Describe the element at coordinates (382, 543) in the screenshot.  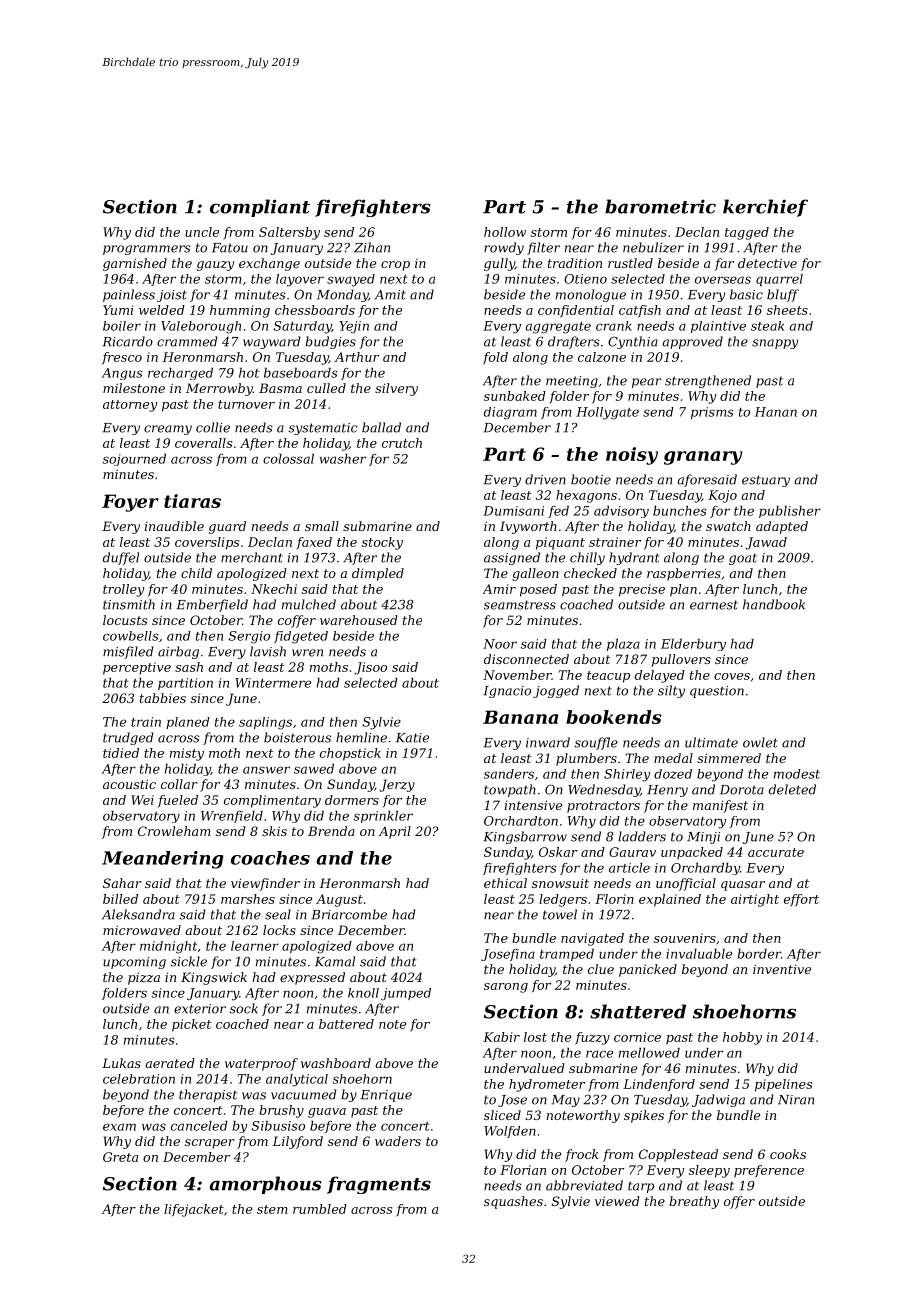
I see `stocky` at that location.
